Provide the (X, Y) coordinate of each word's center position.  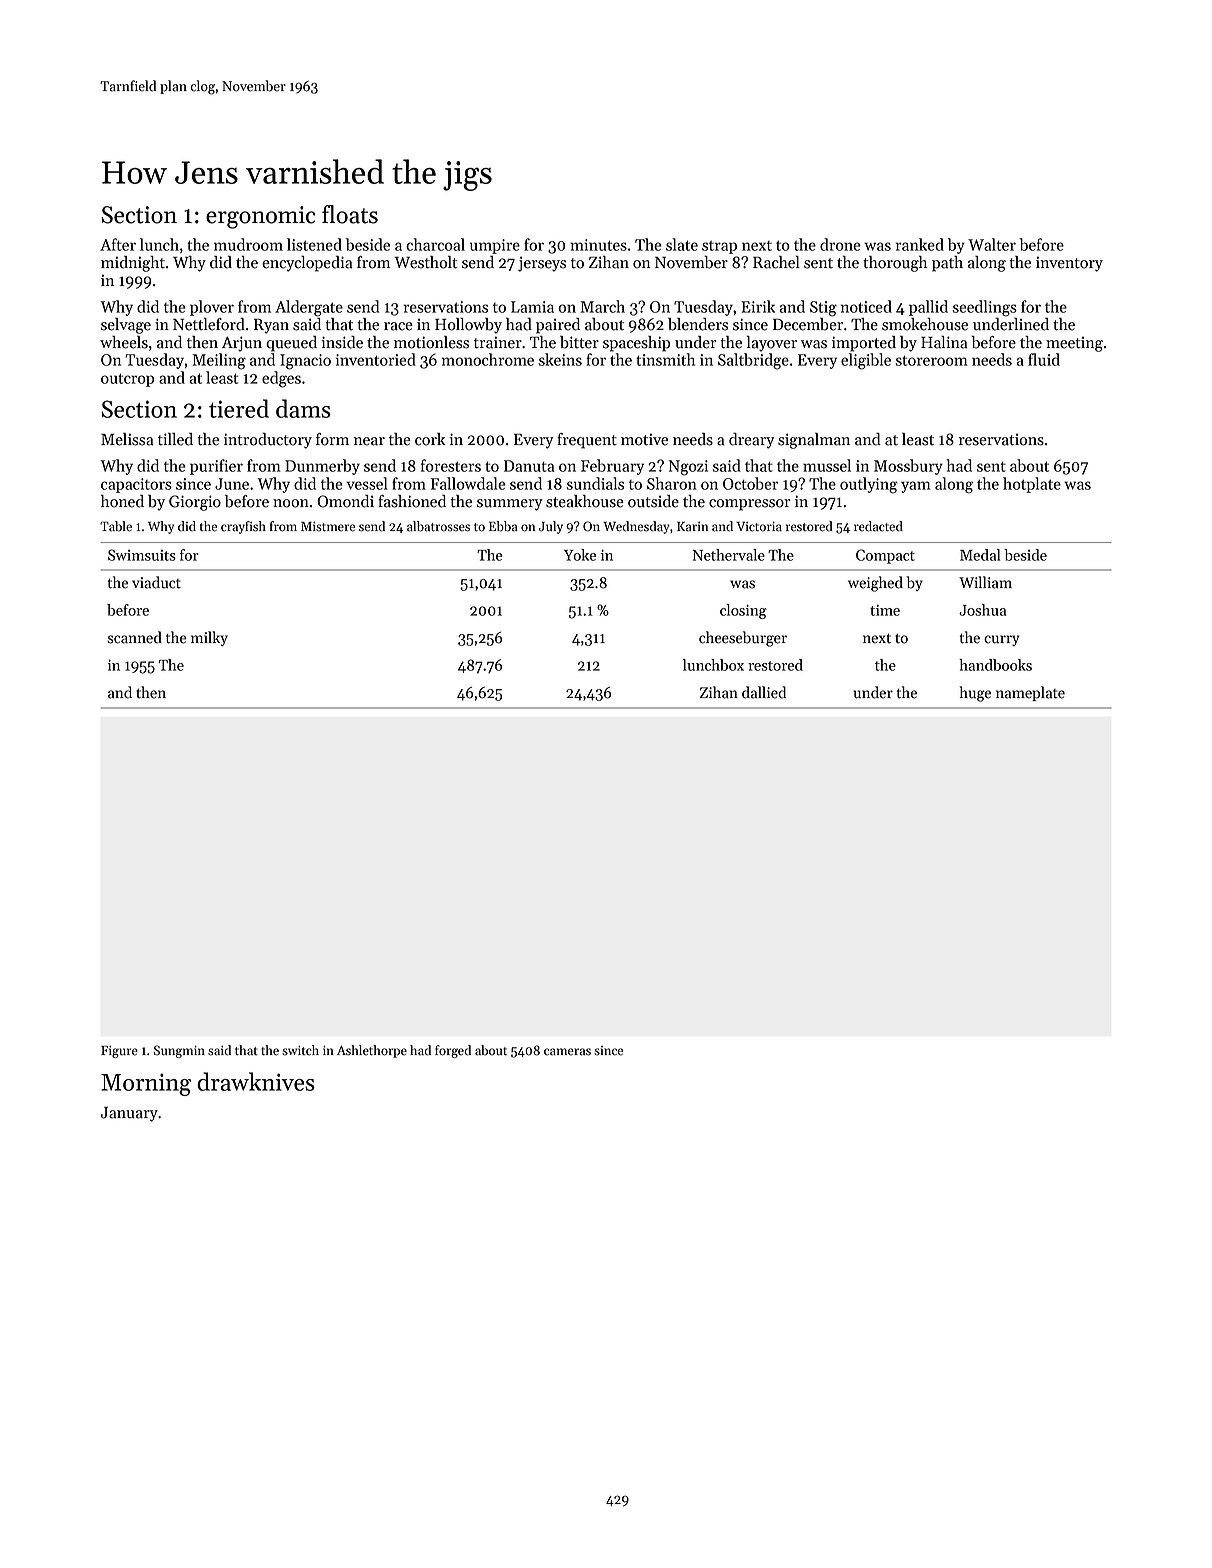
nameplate (1030, 693)
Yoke (580, 555)
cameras (567, 1052)
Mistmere (328, 527)
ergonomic (260, 217)
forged (453, 1051)
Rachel (776, 262)
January (129, 1114)
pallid (928, 308)
